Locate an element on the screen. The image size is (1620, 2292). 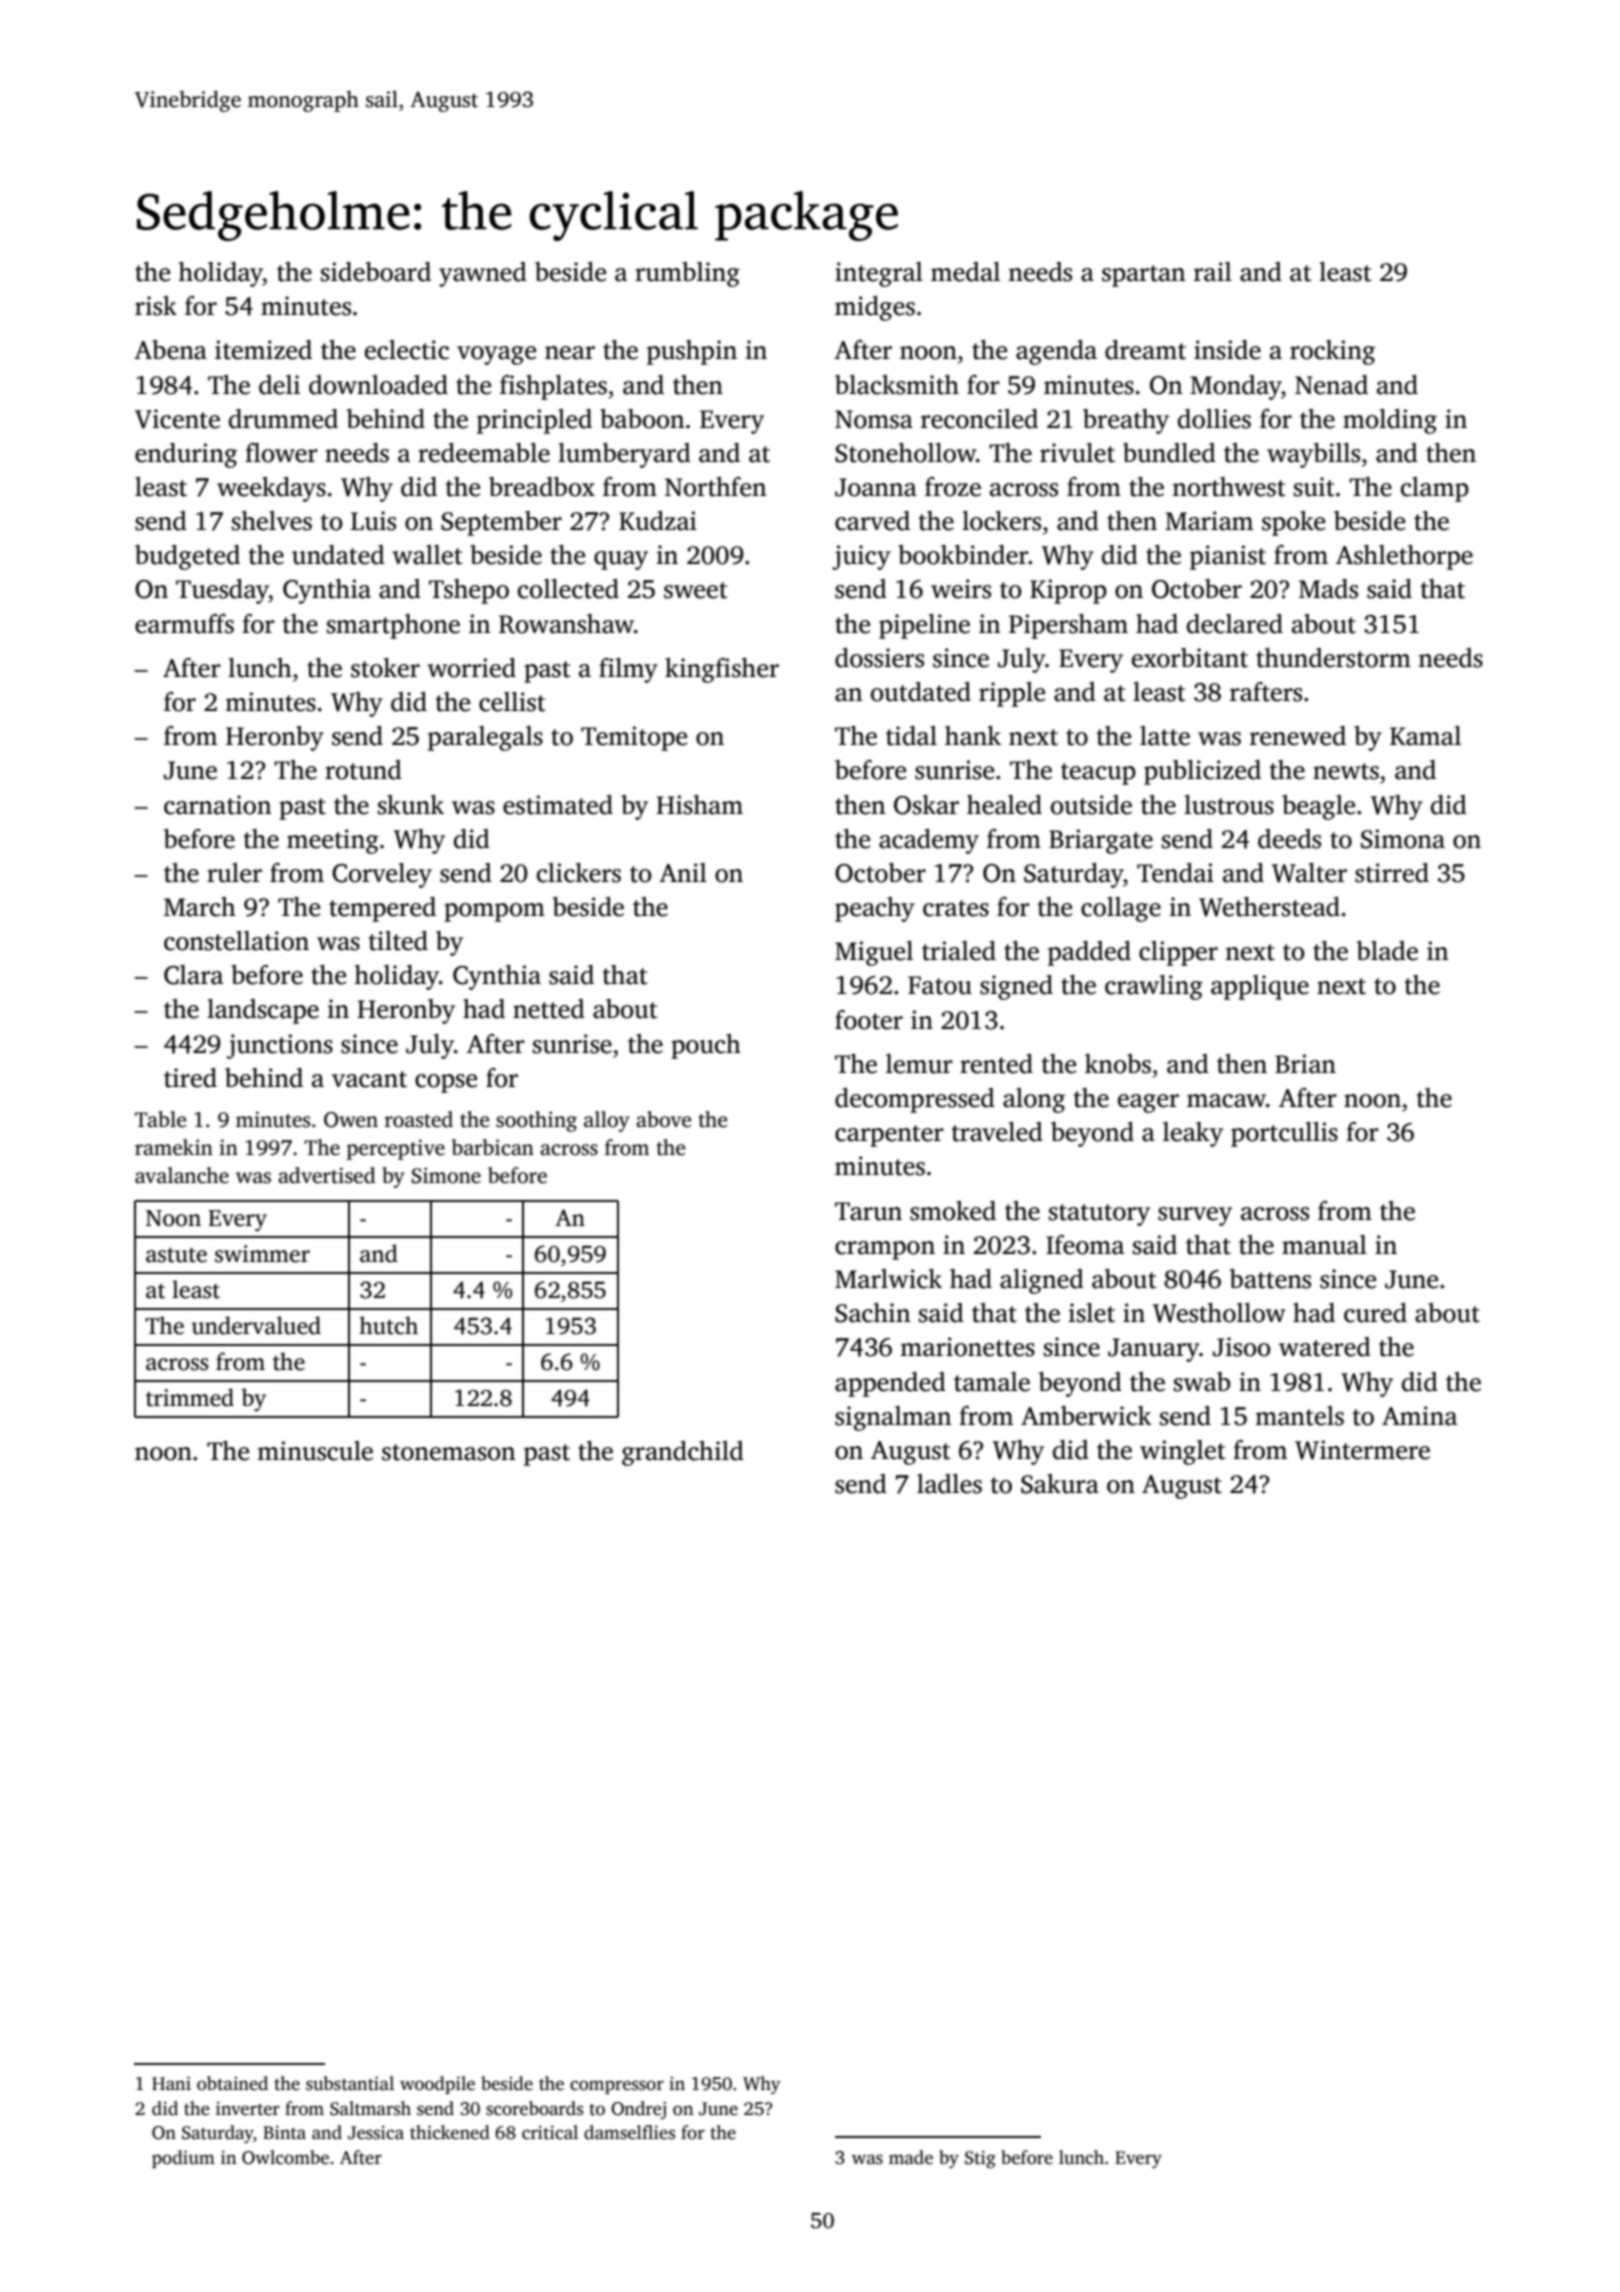
rail is located at coordinates (1213, 272).
